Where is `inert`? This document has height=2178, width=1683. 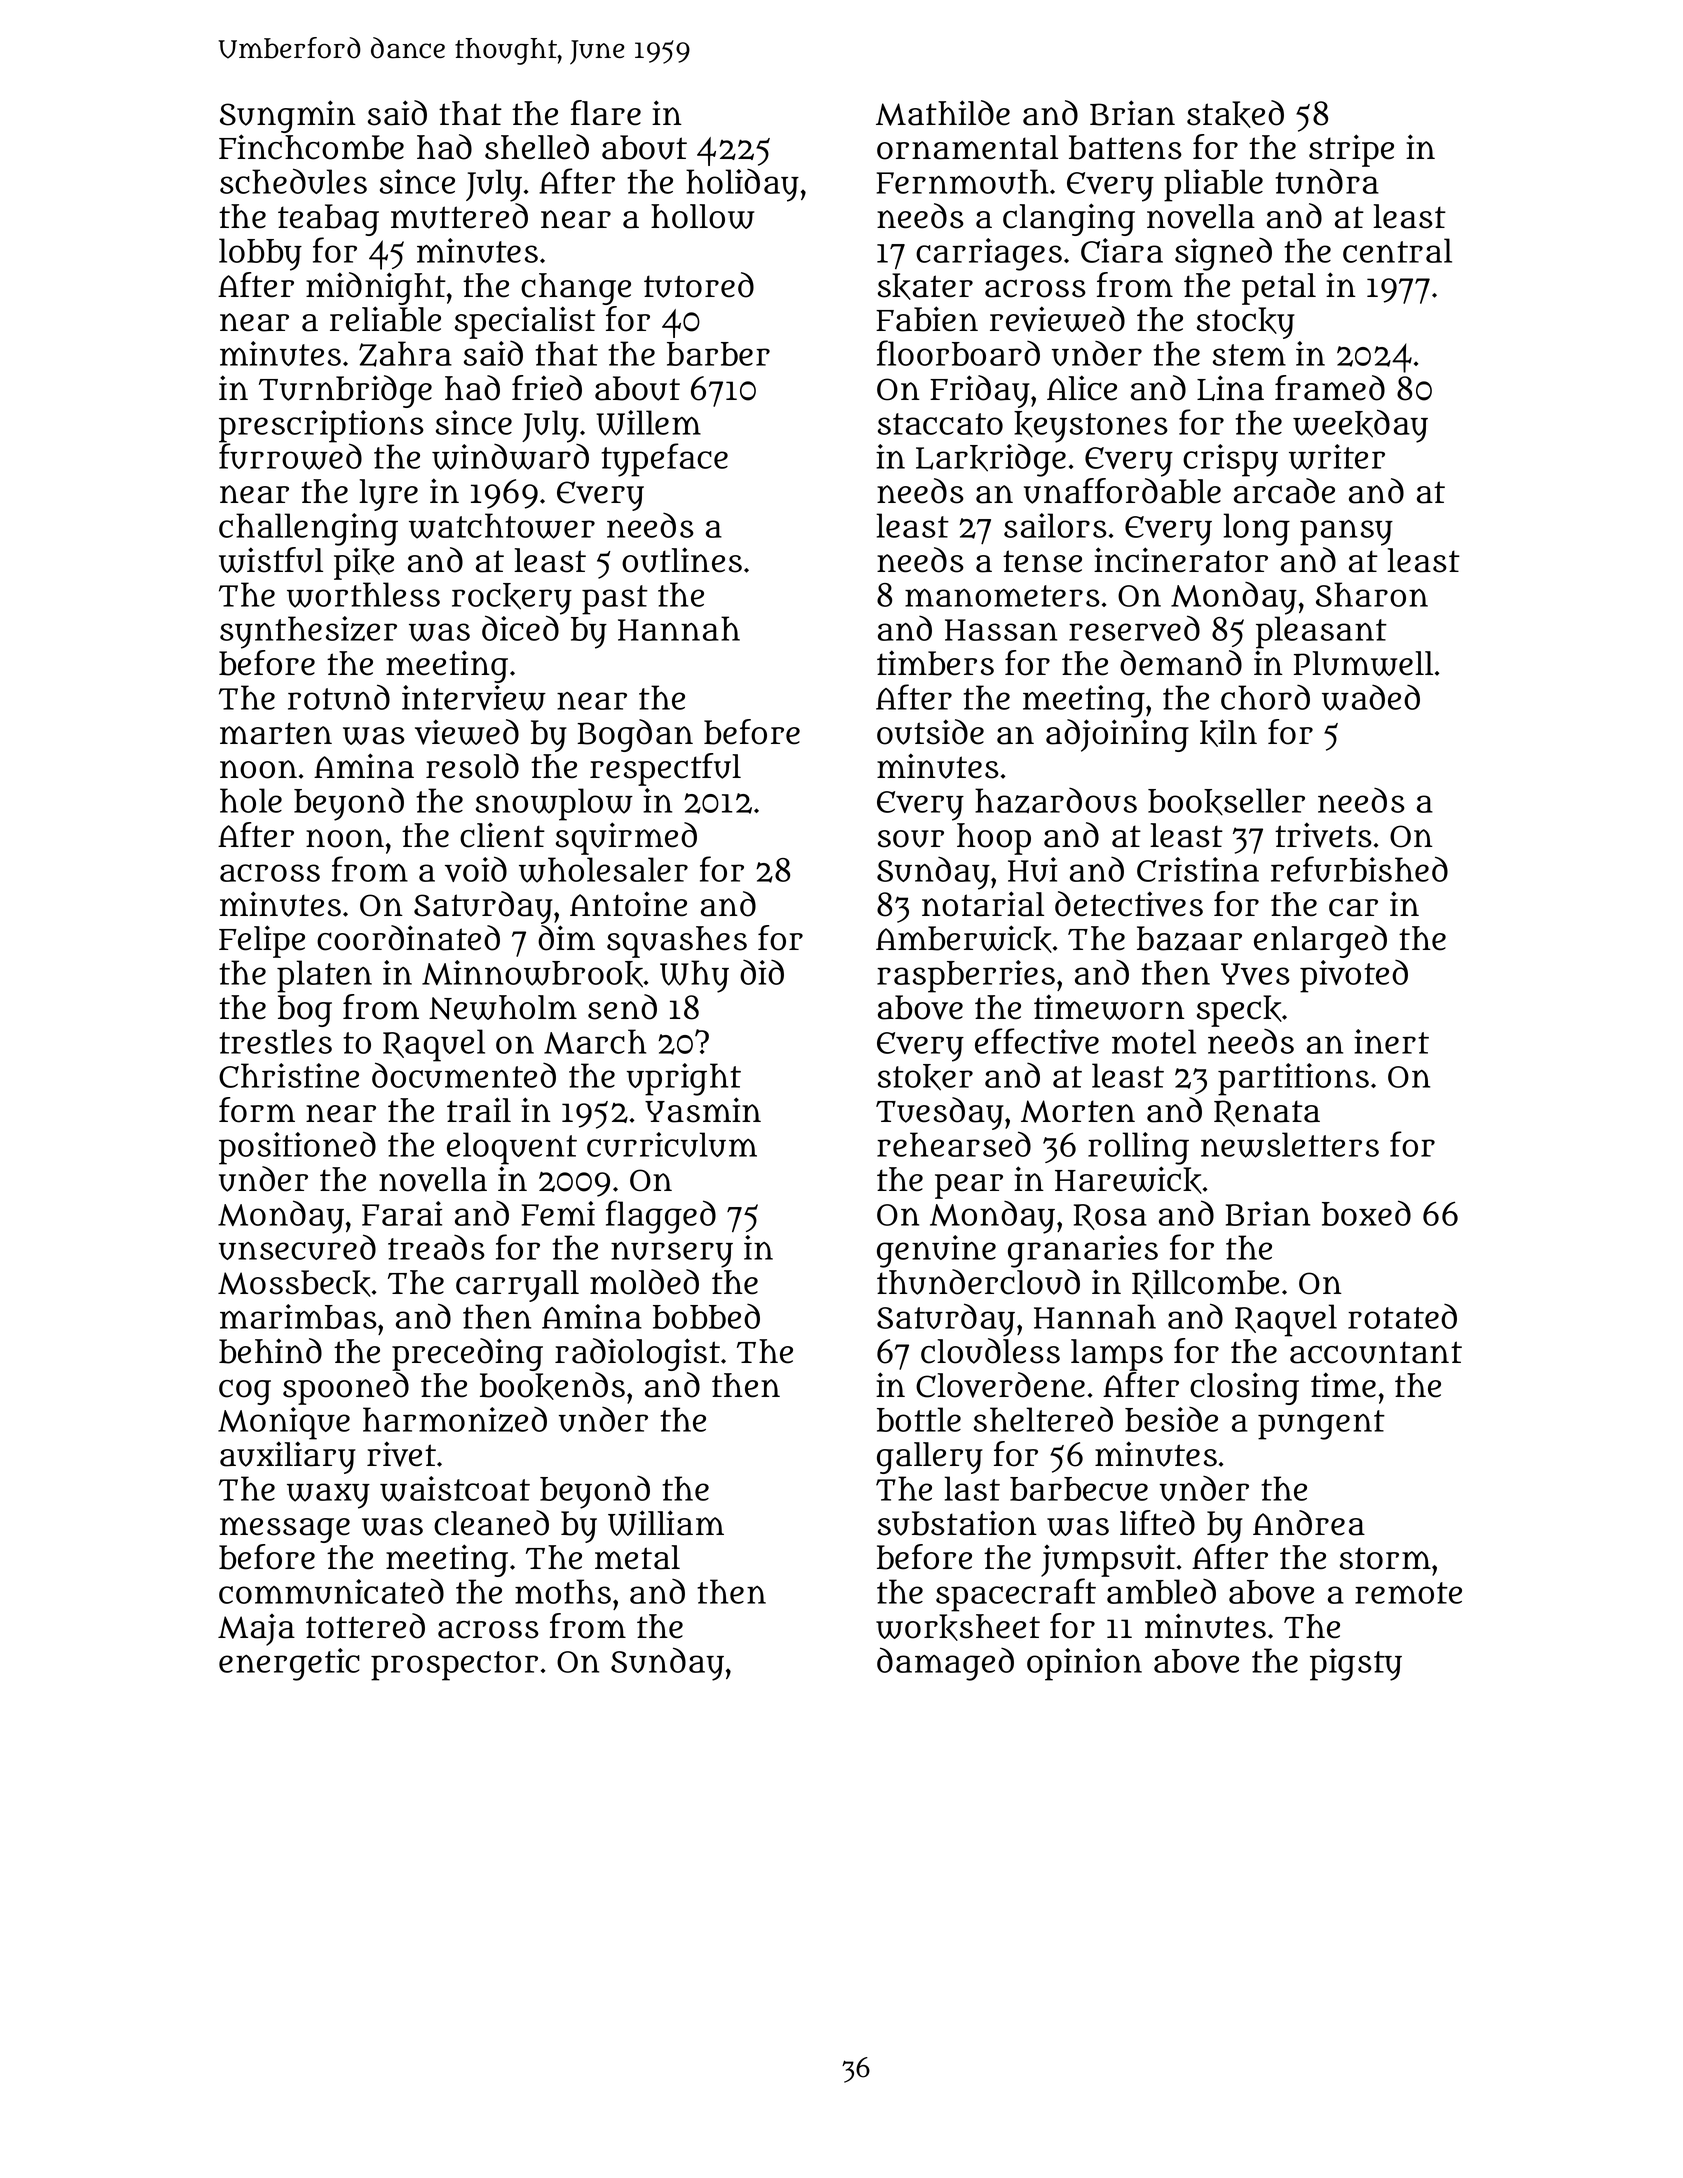
inert is located at coordinates (1391, 1041).
